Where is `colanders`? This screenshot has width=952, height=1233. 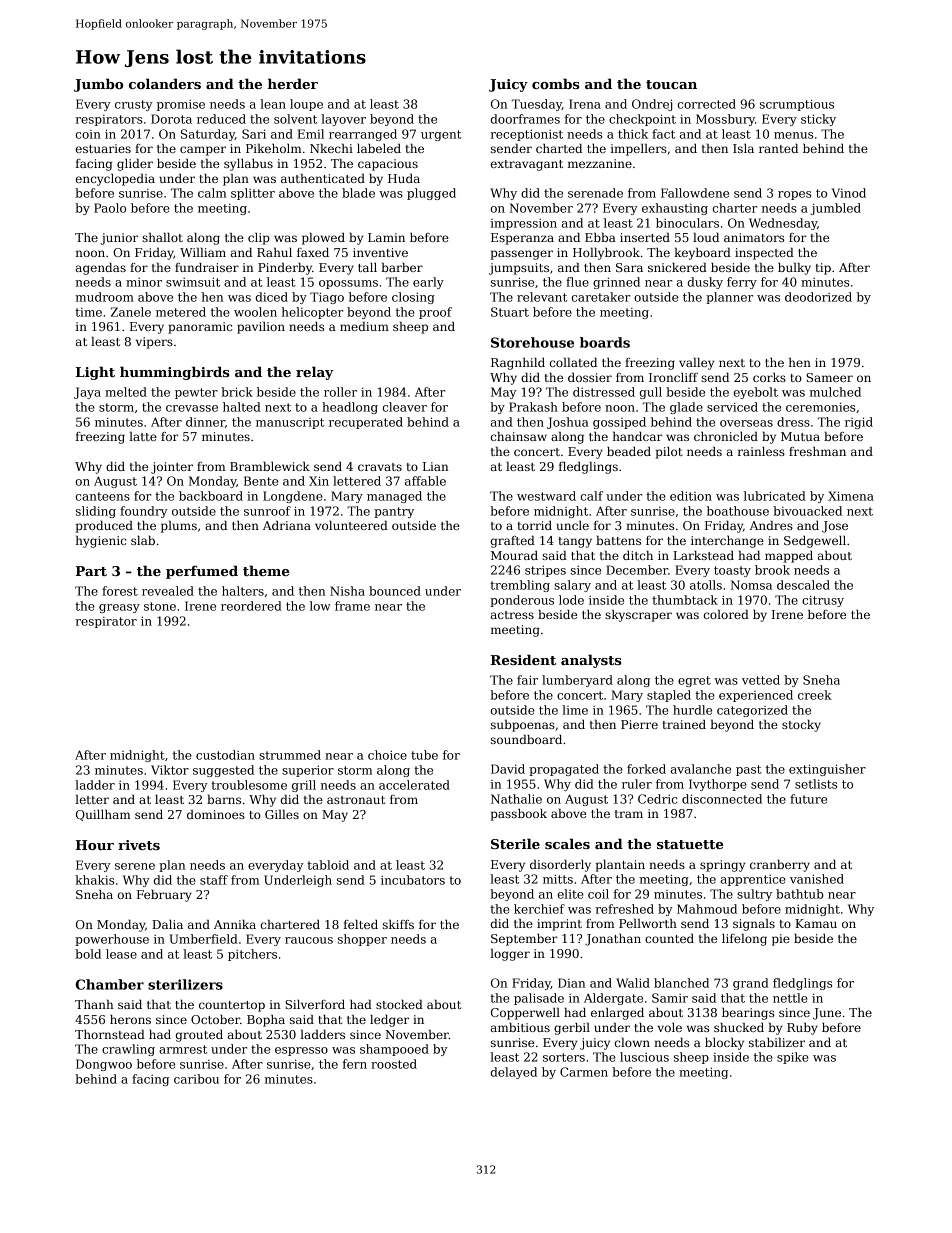 colanders is located at coordinates (165, 83).
